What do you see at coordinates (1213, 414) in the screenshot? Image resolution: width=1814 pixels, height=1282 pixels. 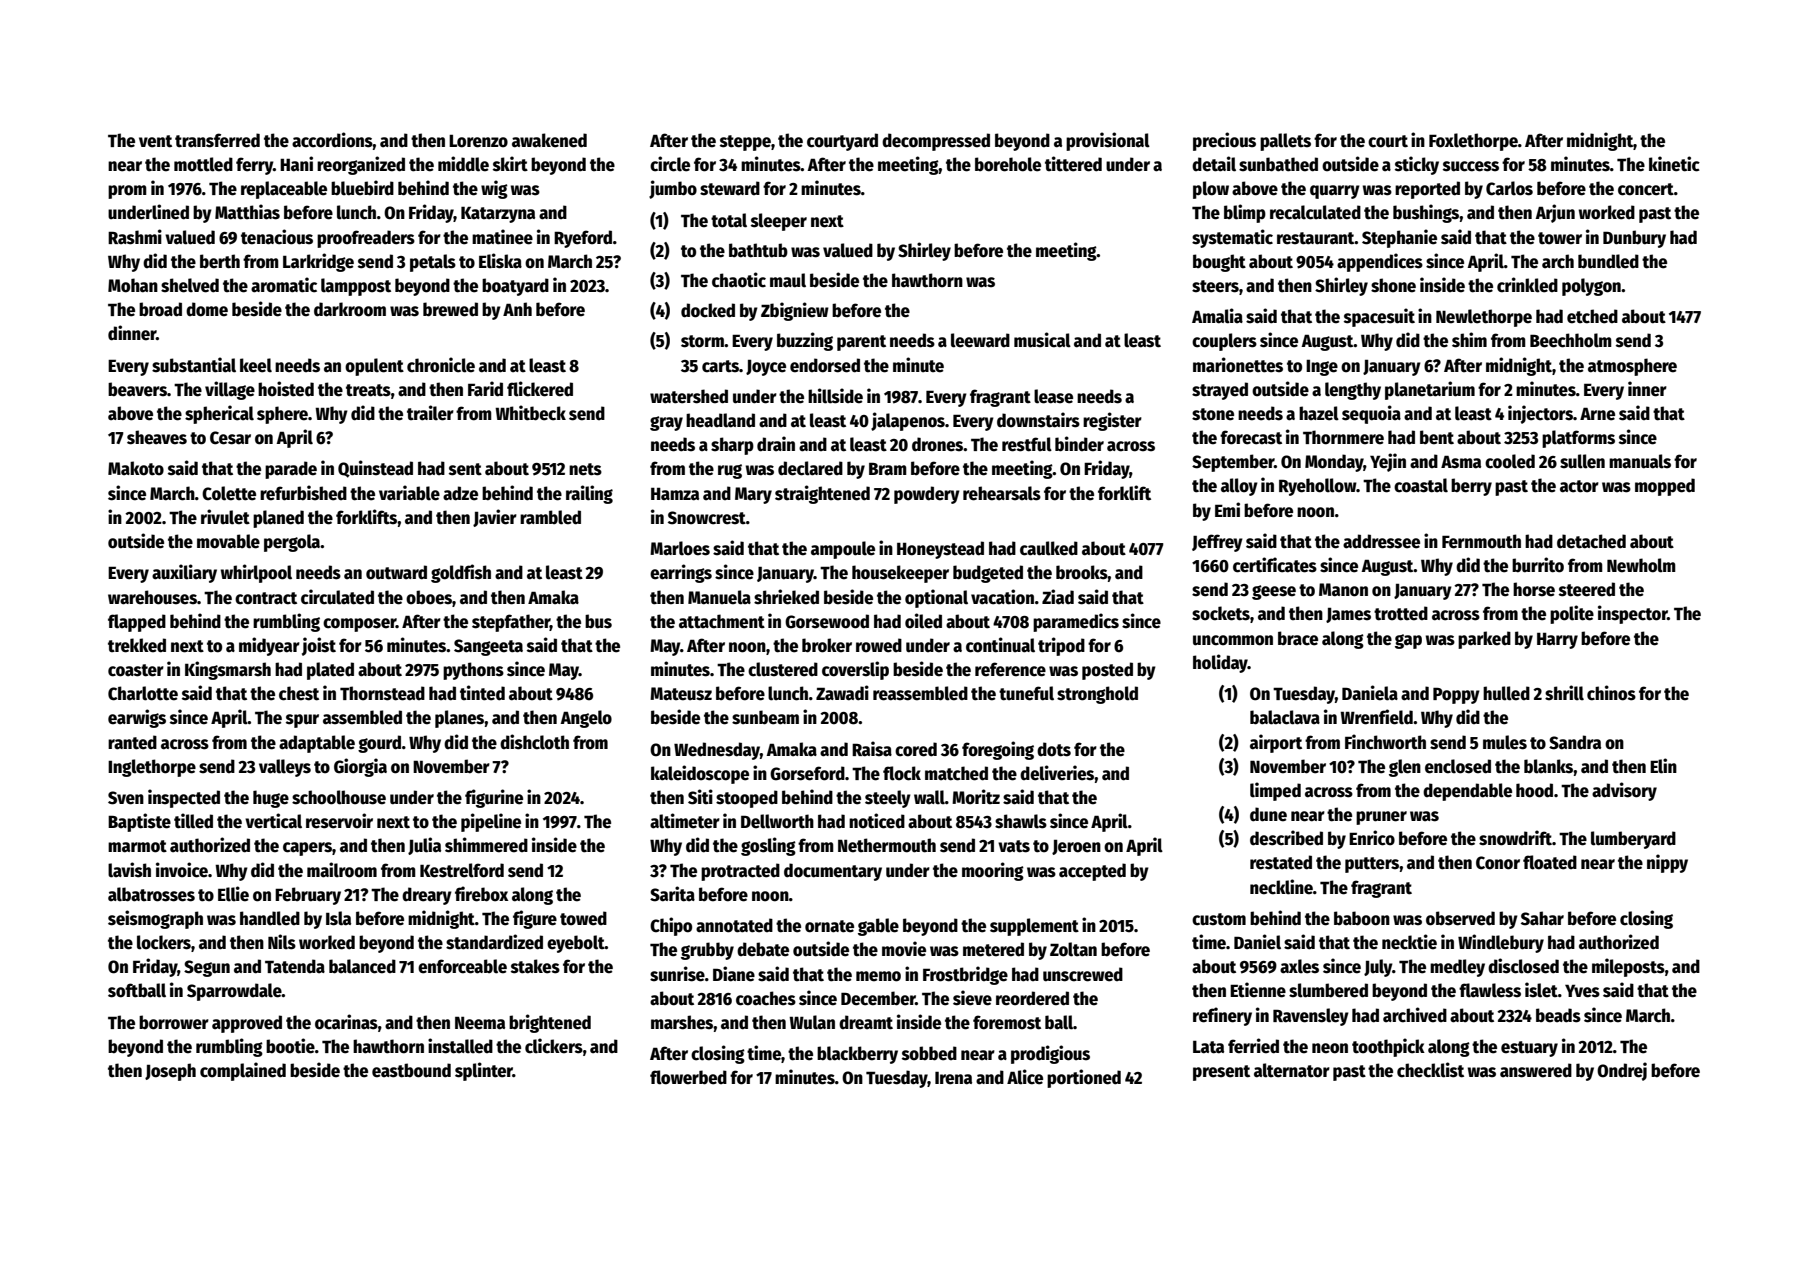 I see `stone` at bounding box center [1213, 414].
